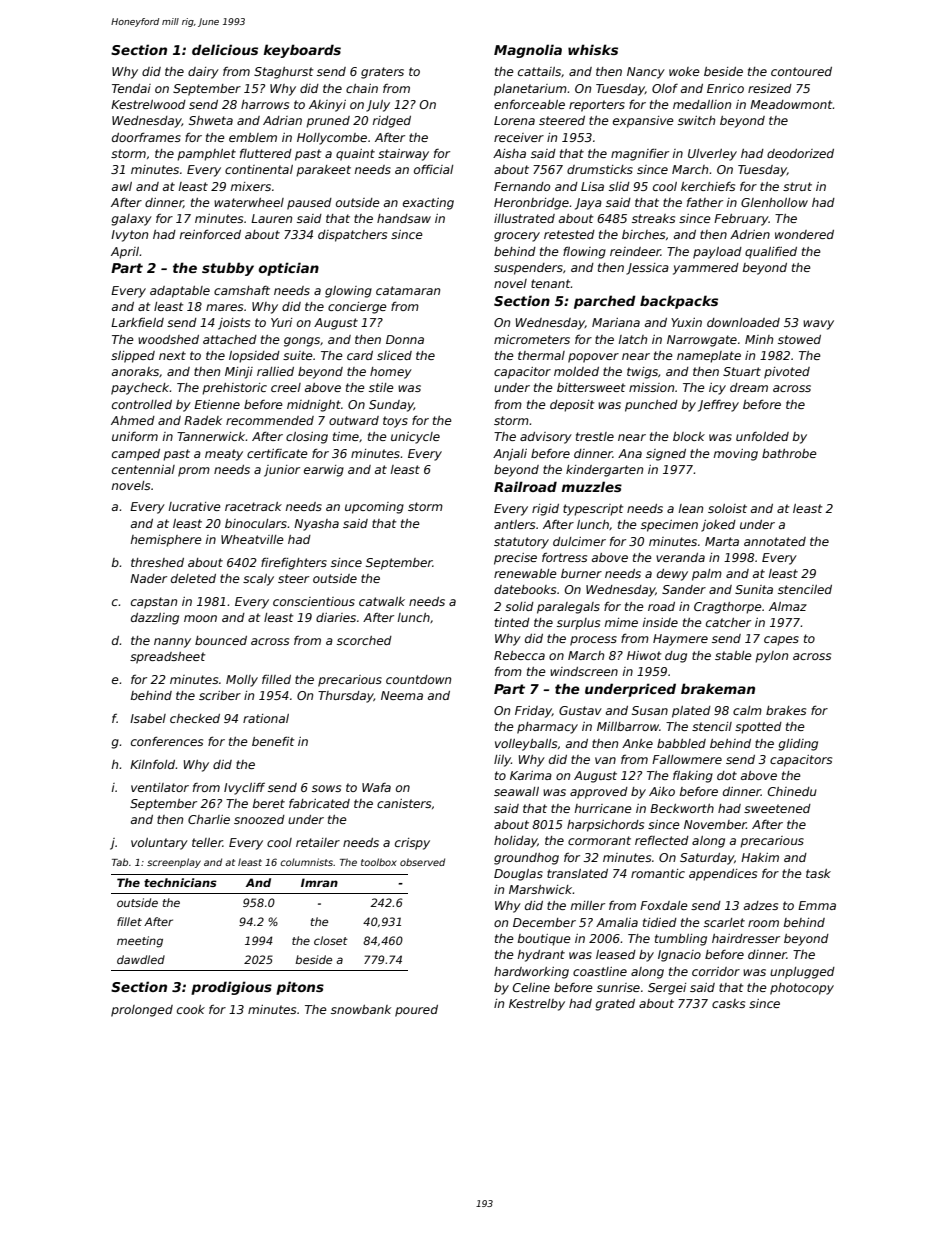 This screenshot has width=952, height=1233. I want to click on stairway, so click(403, 155).
